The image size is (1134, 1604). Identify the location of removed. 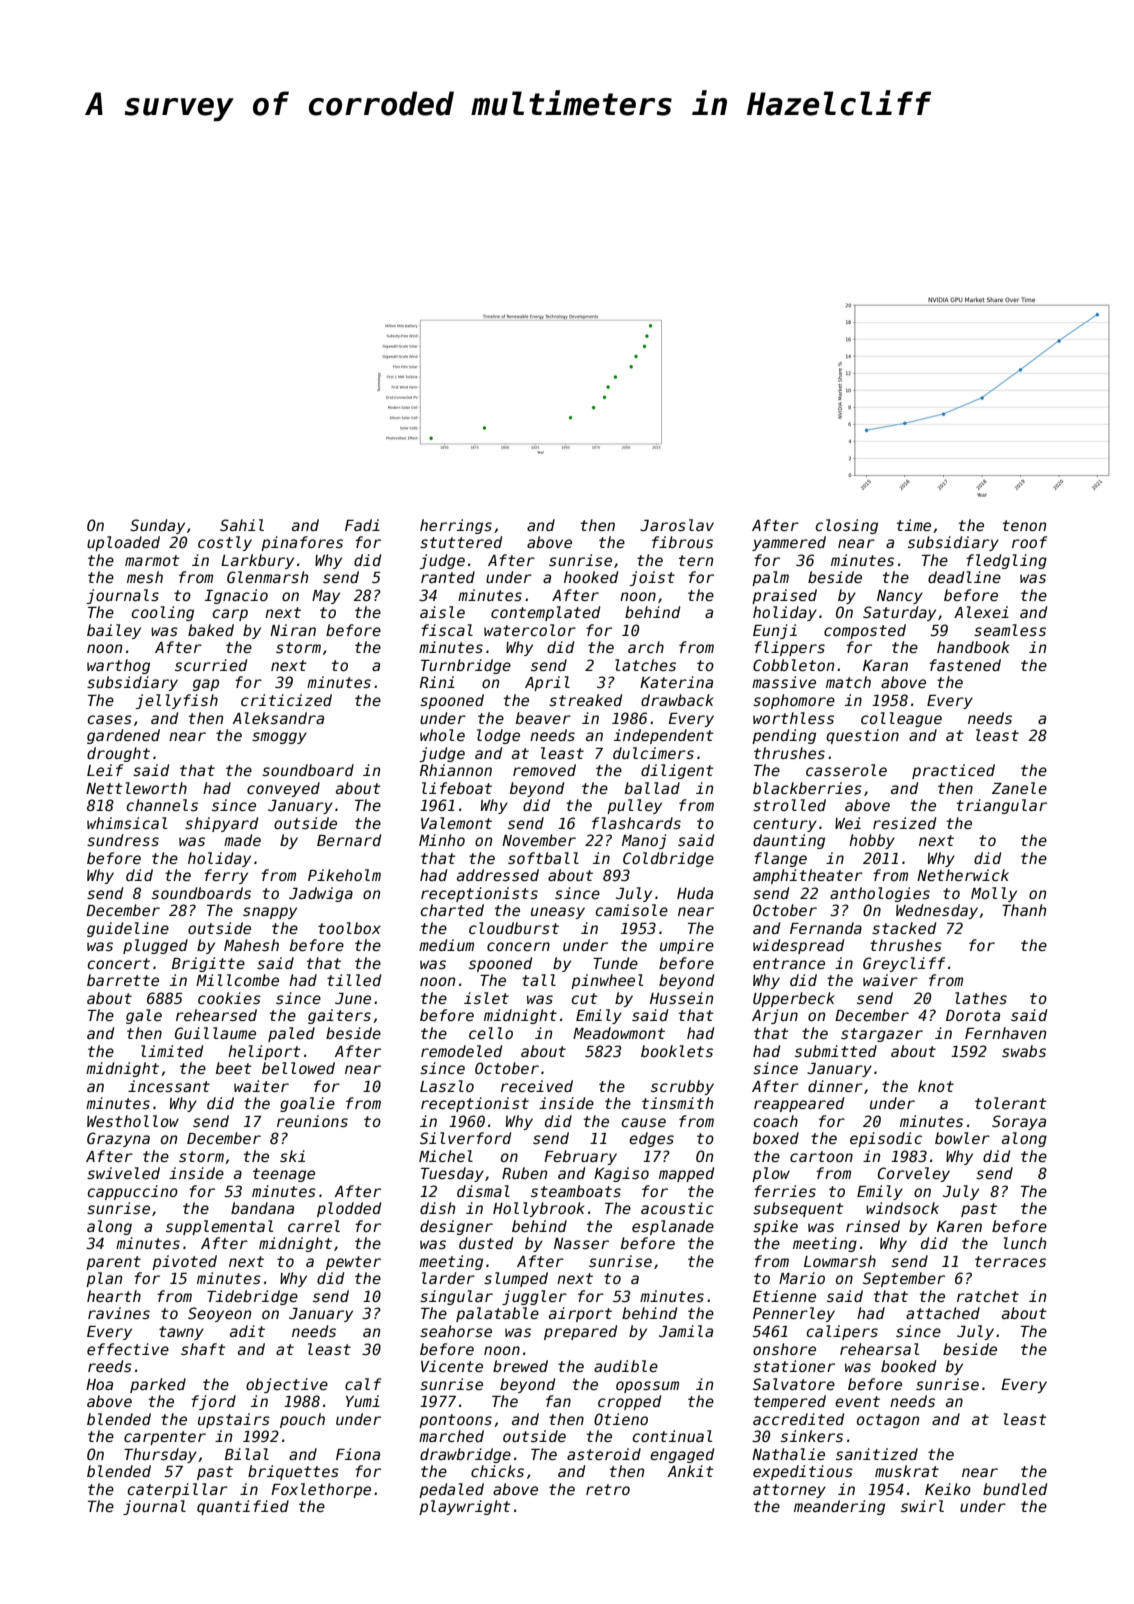
(544, 770).
